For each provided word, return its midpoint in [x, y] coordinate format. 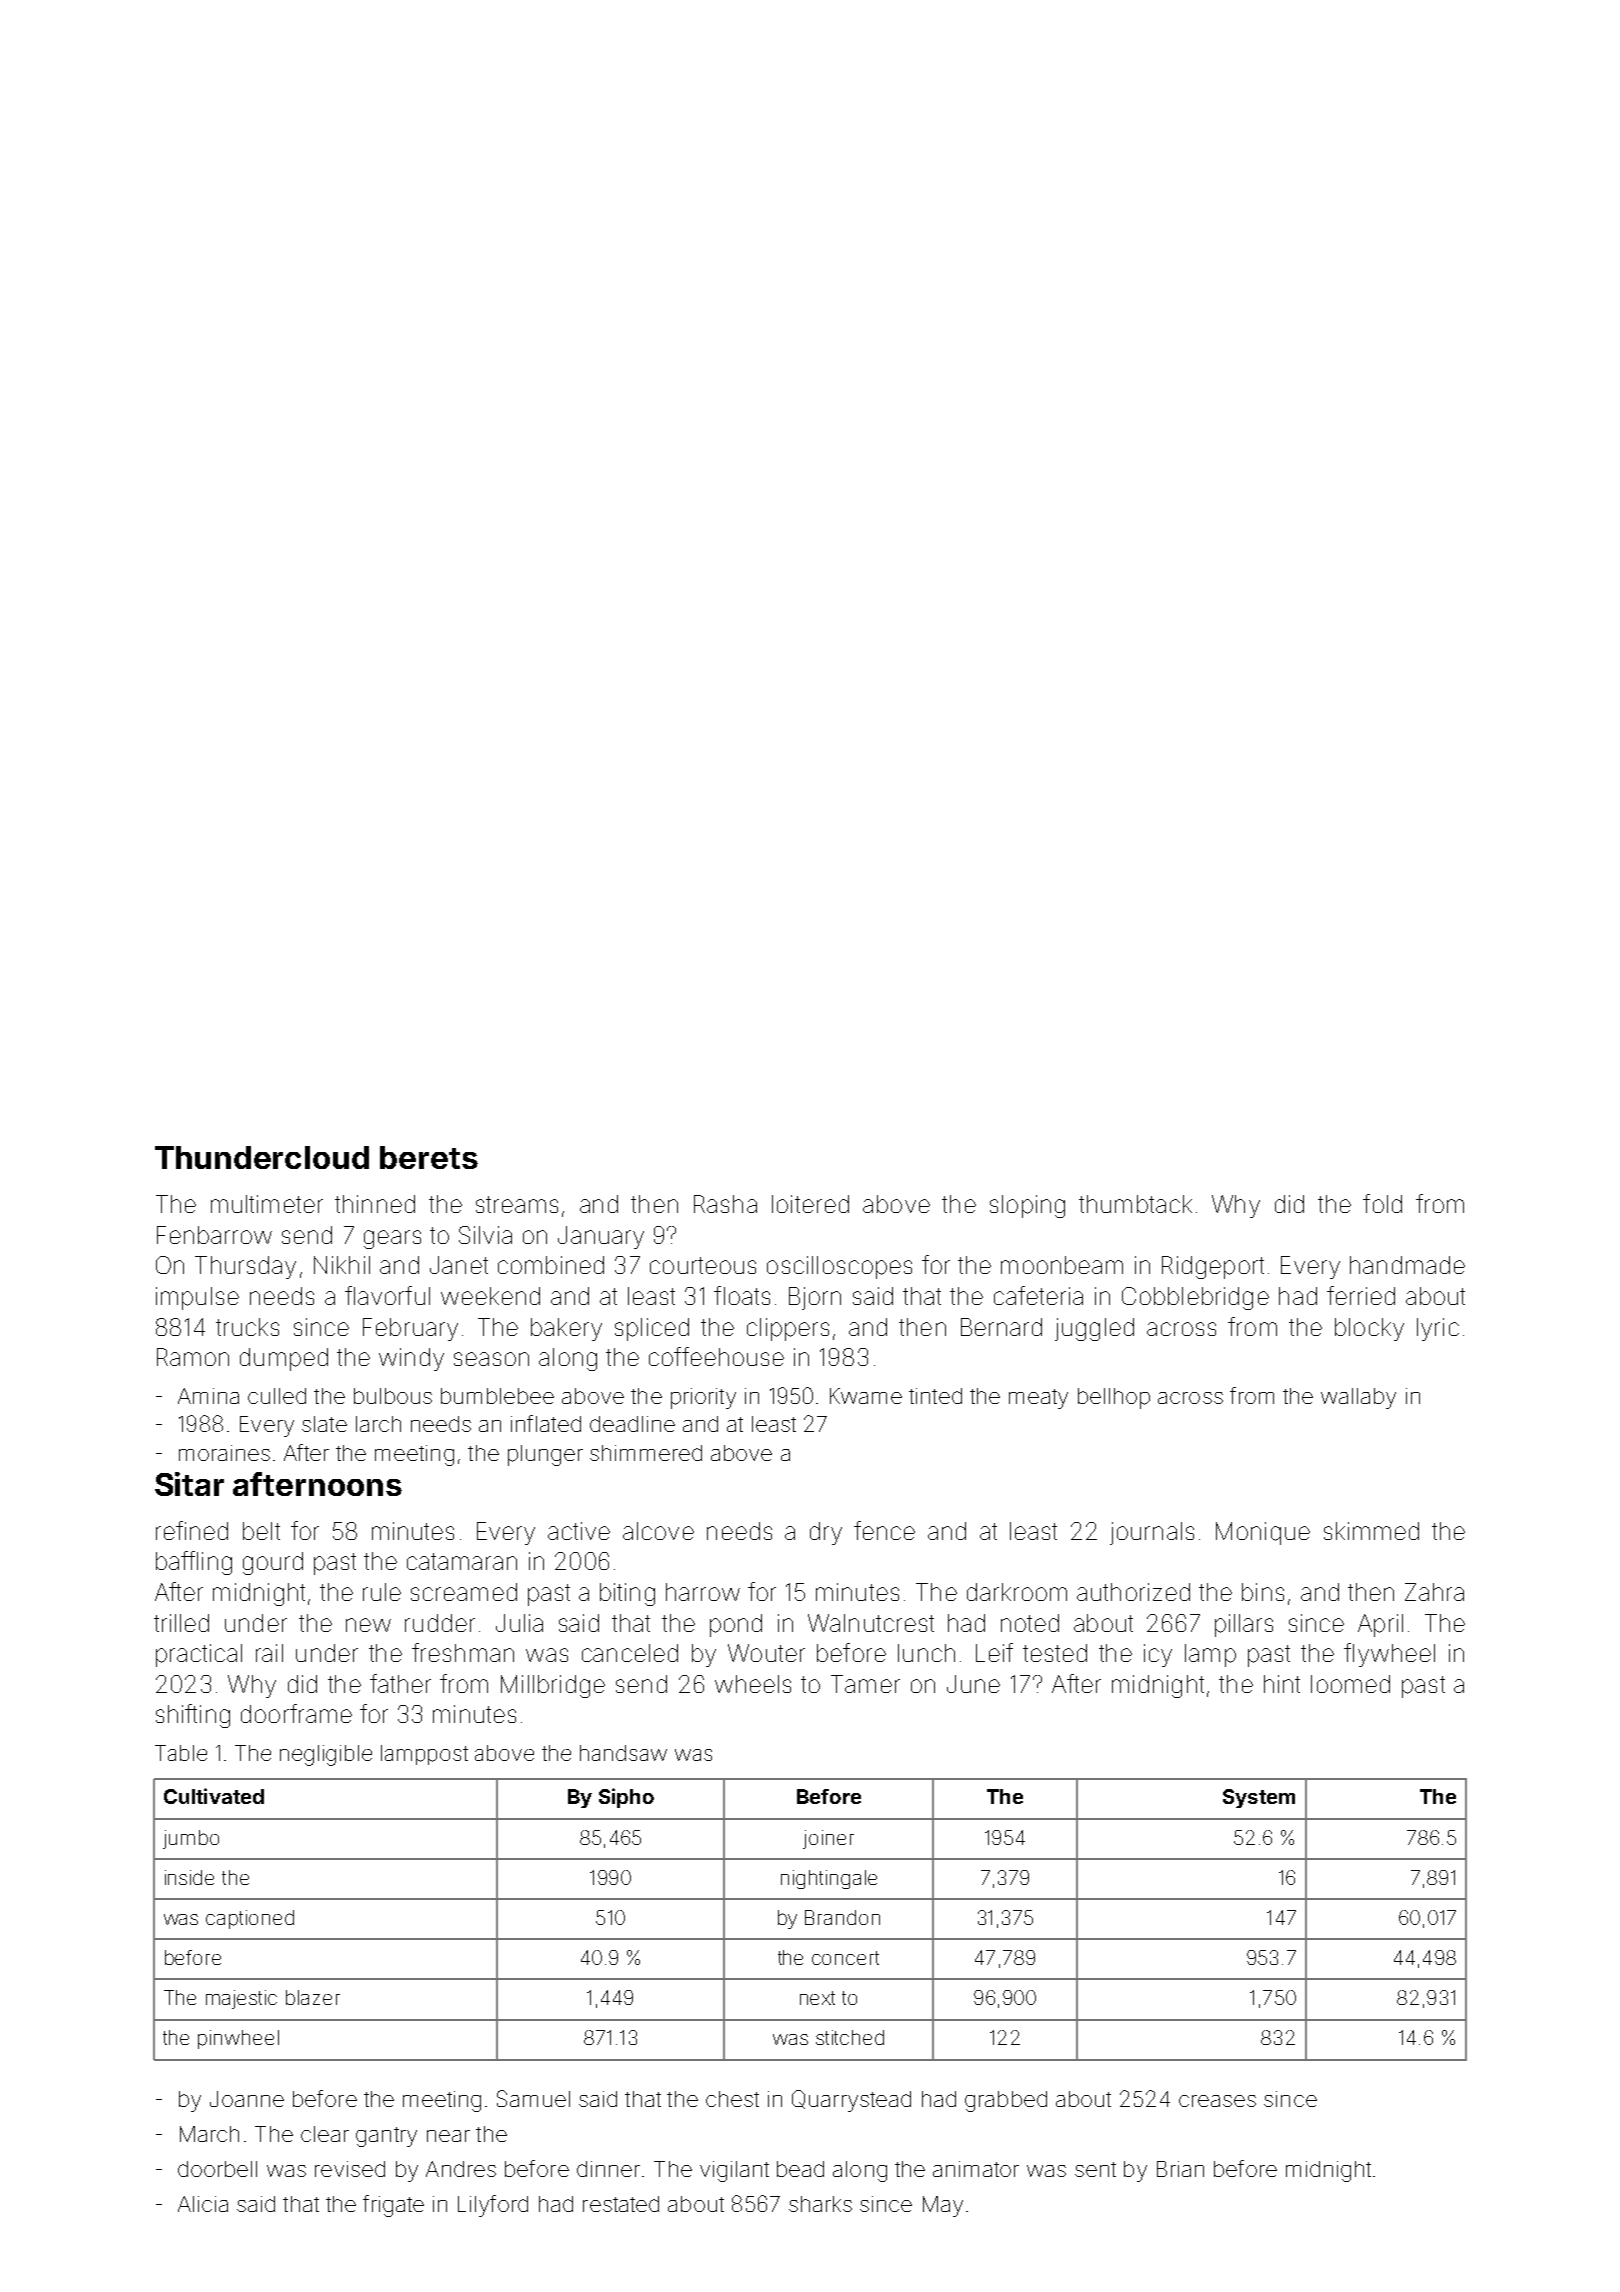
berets [429, 1157]
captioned [250, 1919]
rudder [440, 1623]
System [1259, 1798]
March [209, 2134]
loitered [810, 1204]
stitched [850, 2037]
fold [1382, 1203]
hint [1282, 1684]
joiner [828, 1839]
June [973, 1684]
